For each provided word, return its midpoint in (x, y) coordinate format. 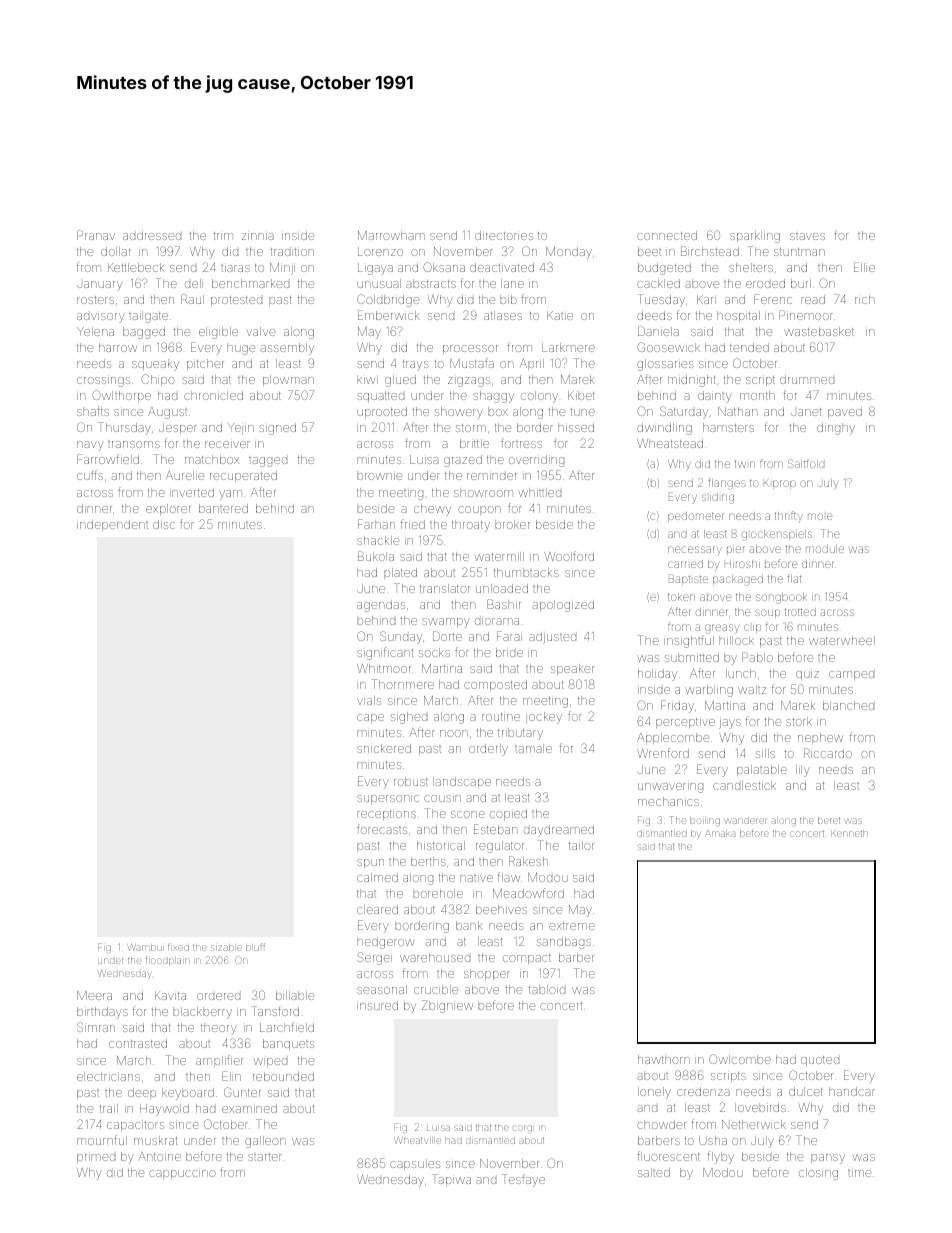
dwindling (664, 429)
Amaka (720, 834)
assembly (287, 349)
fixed (178, 947)
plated (400, 573)
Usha (713, 1140)
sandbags (564, 943)
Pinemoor (806, 315)
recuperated (243, 476)
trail (109, 1108)
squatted (380, 397)
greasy (722, 629)
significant (385, 653)
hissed (576, 427)
